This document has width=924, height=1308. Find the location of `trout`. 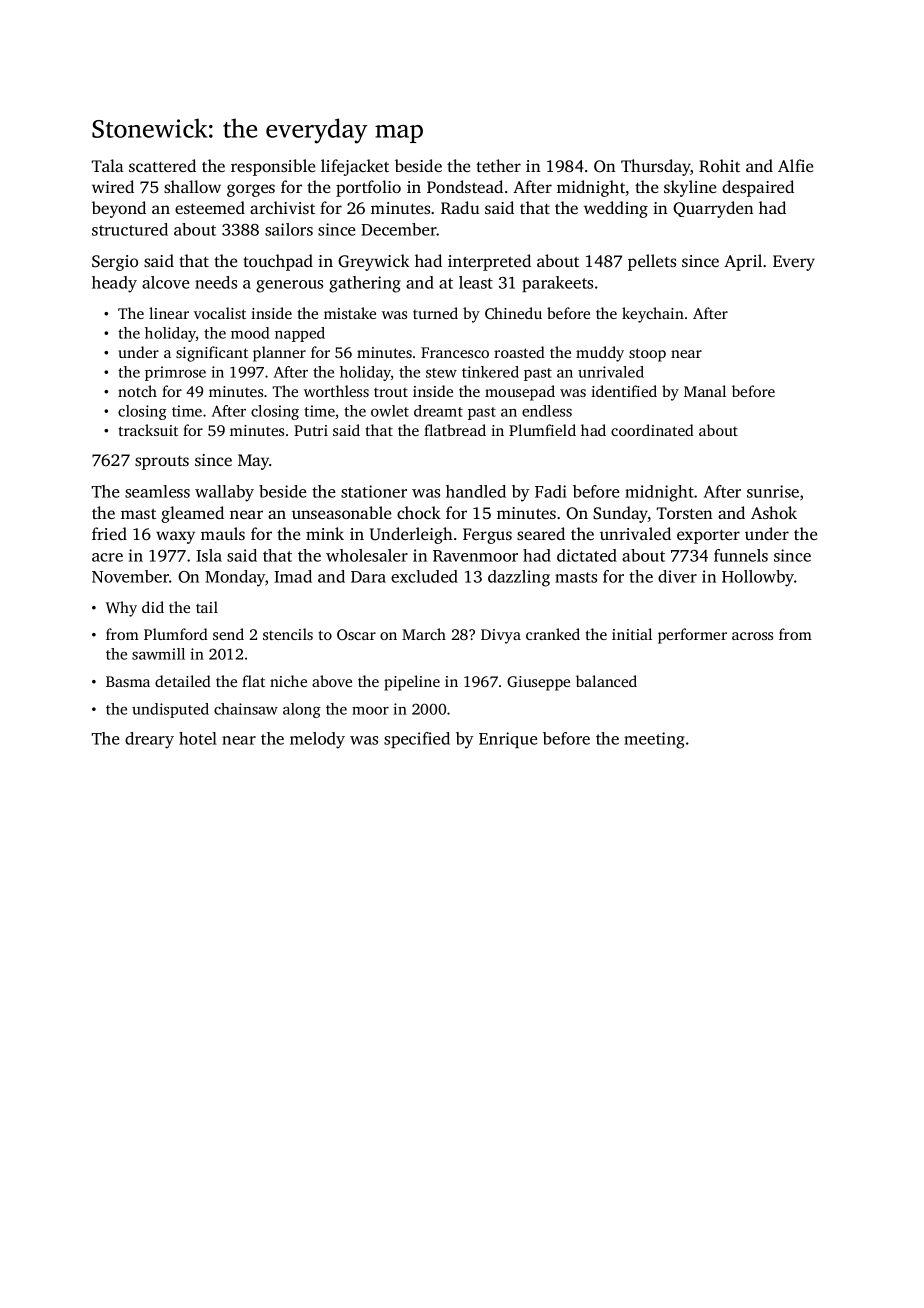

trout is located at coordinates (391, 392).
